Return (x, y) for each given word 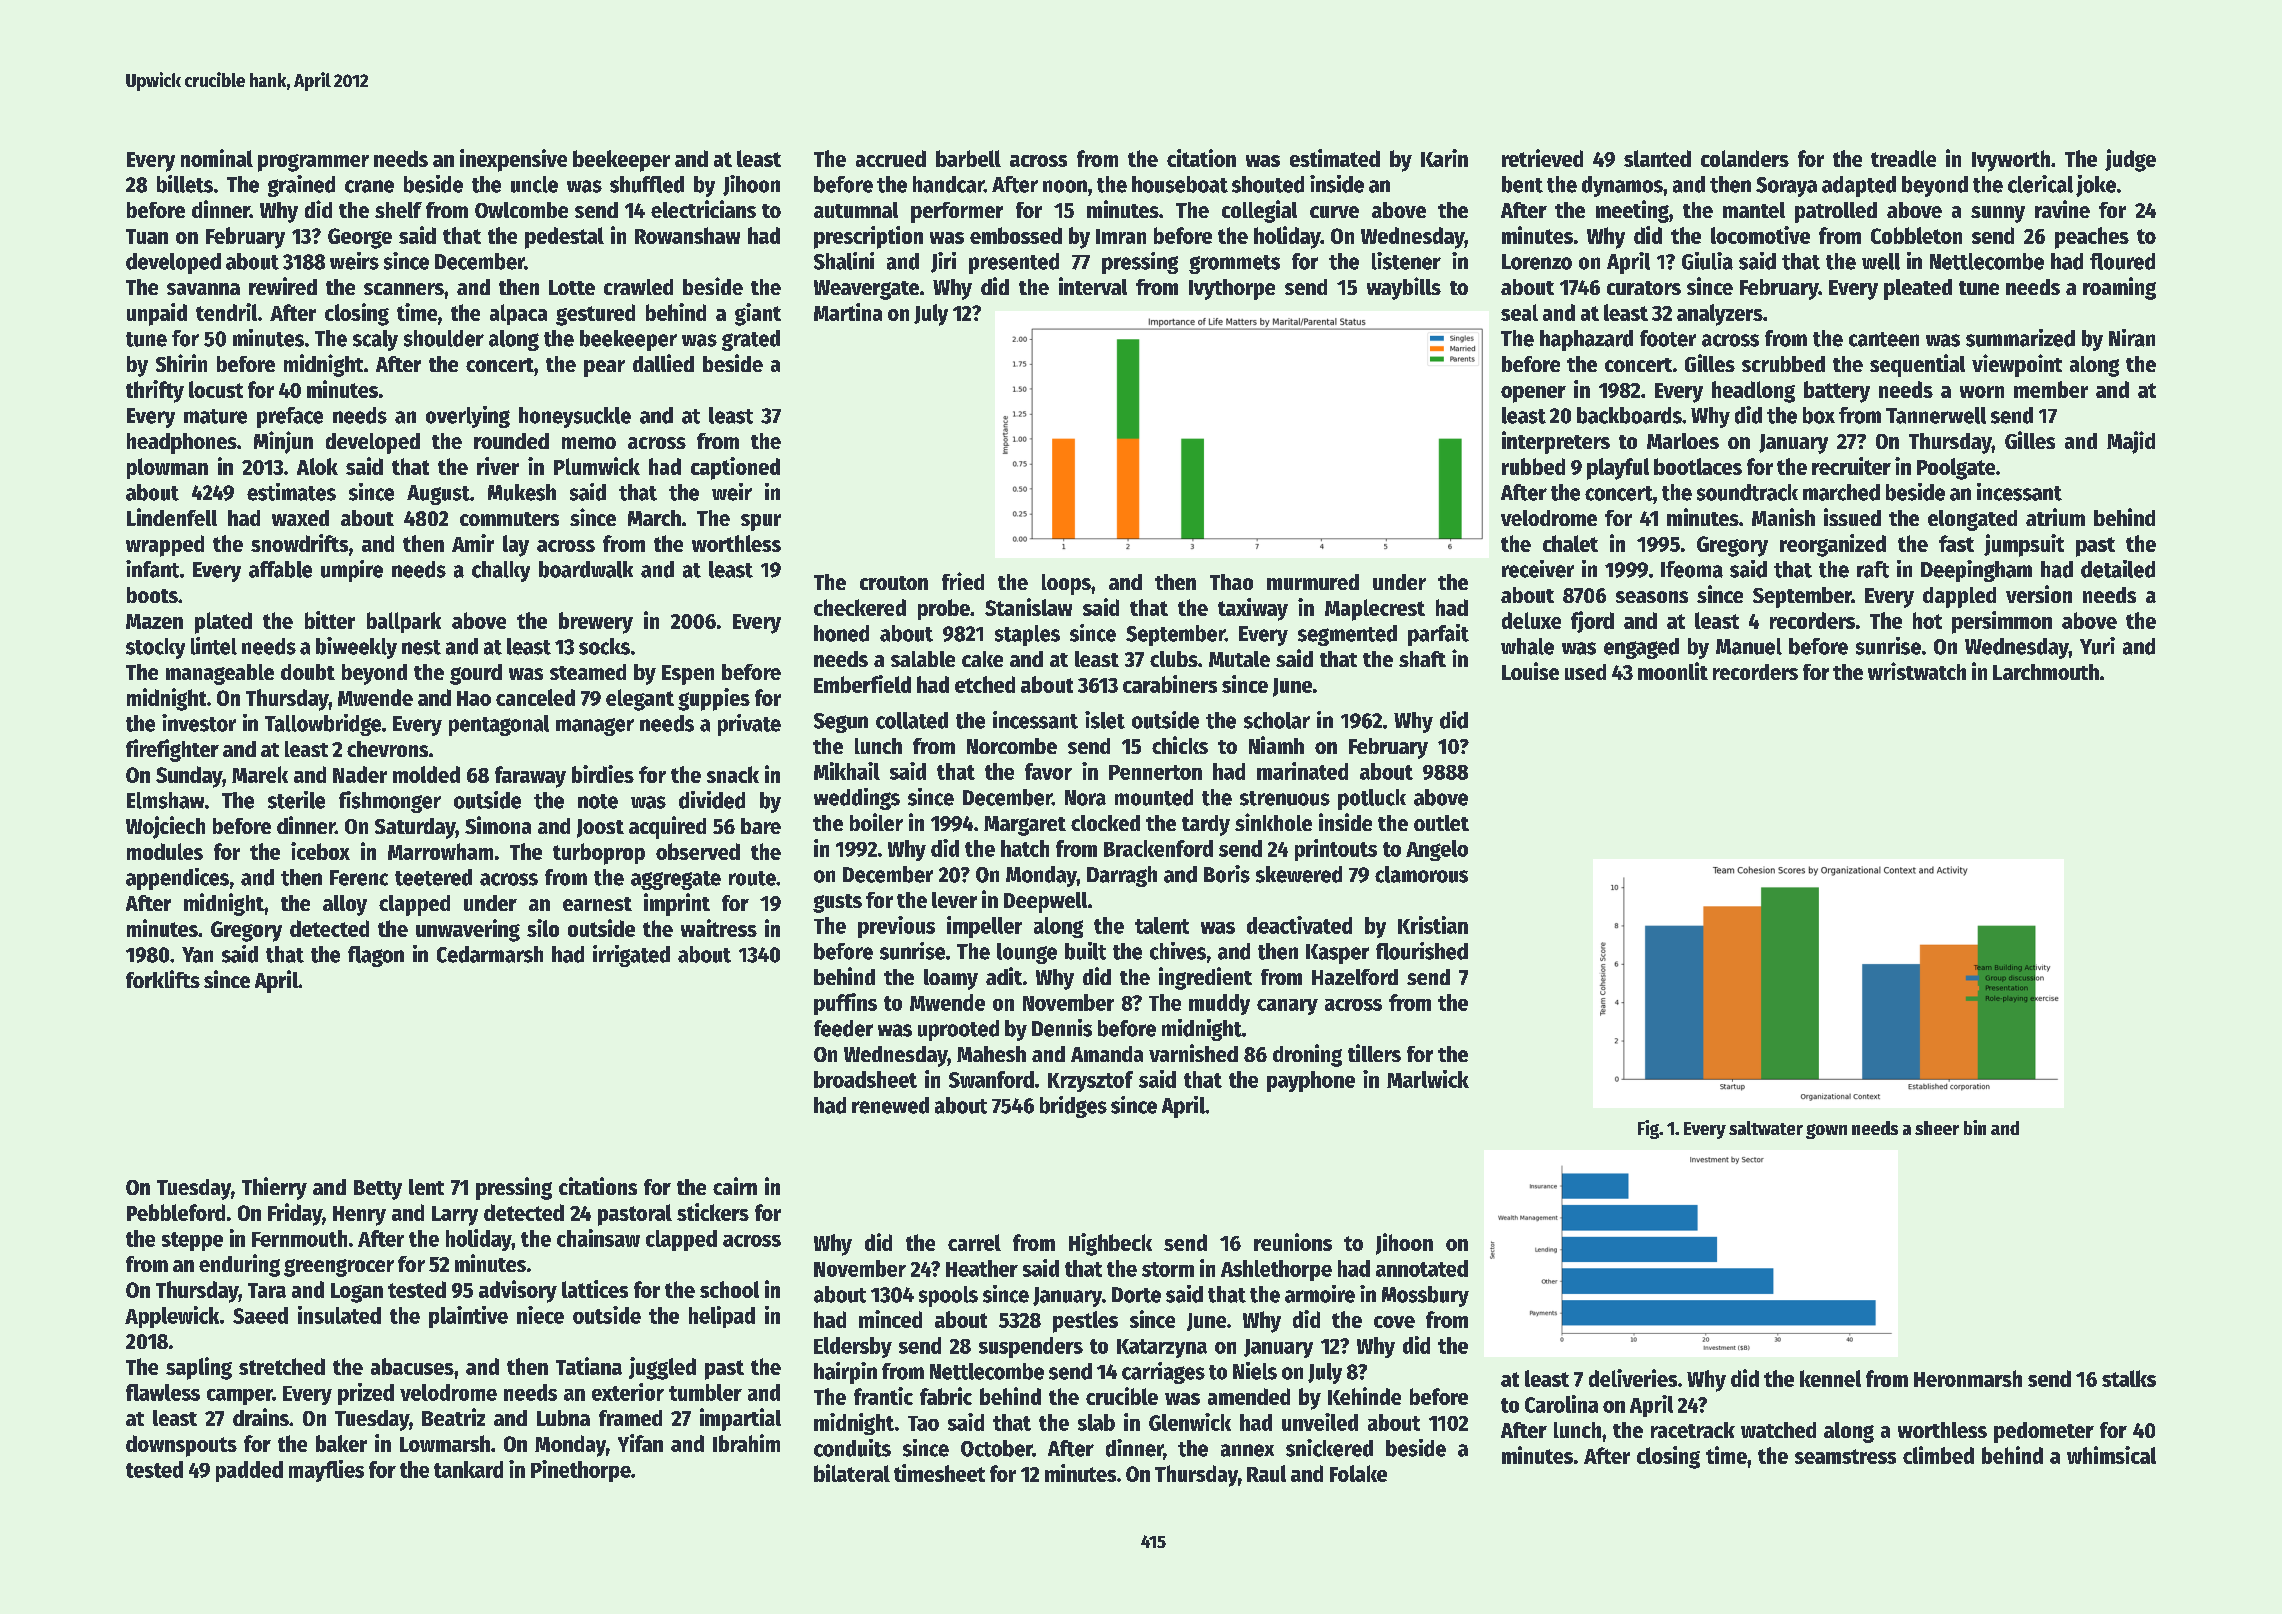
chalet (1570, 543)
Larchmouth (2046, 672)
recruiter (1851, 466)
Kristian (1433, 925)
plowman (167, 468)
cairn (735, 1186)
